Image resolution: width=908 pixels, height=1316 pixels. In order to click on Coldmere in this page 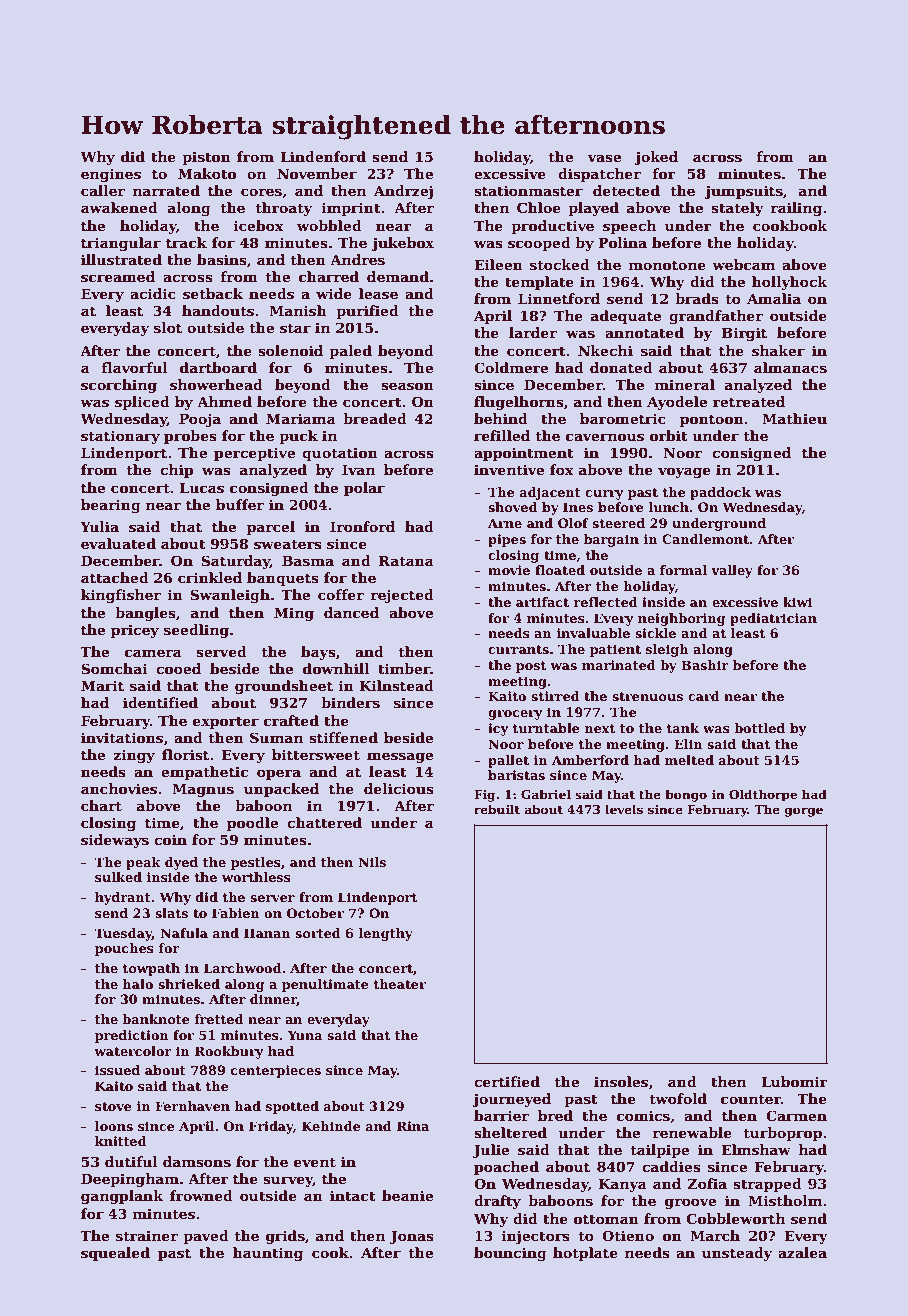, I will do `click(511, 367)`.
